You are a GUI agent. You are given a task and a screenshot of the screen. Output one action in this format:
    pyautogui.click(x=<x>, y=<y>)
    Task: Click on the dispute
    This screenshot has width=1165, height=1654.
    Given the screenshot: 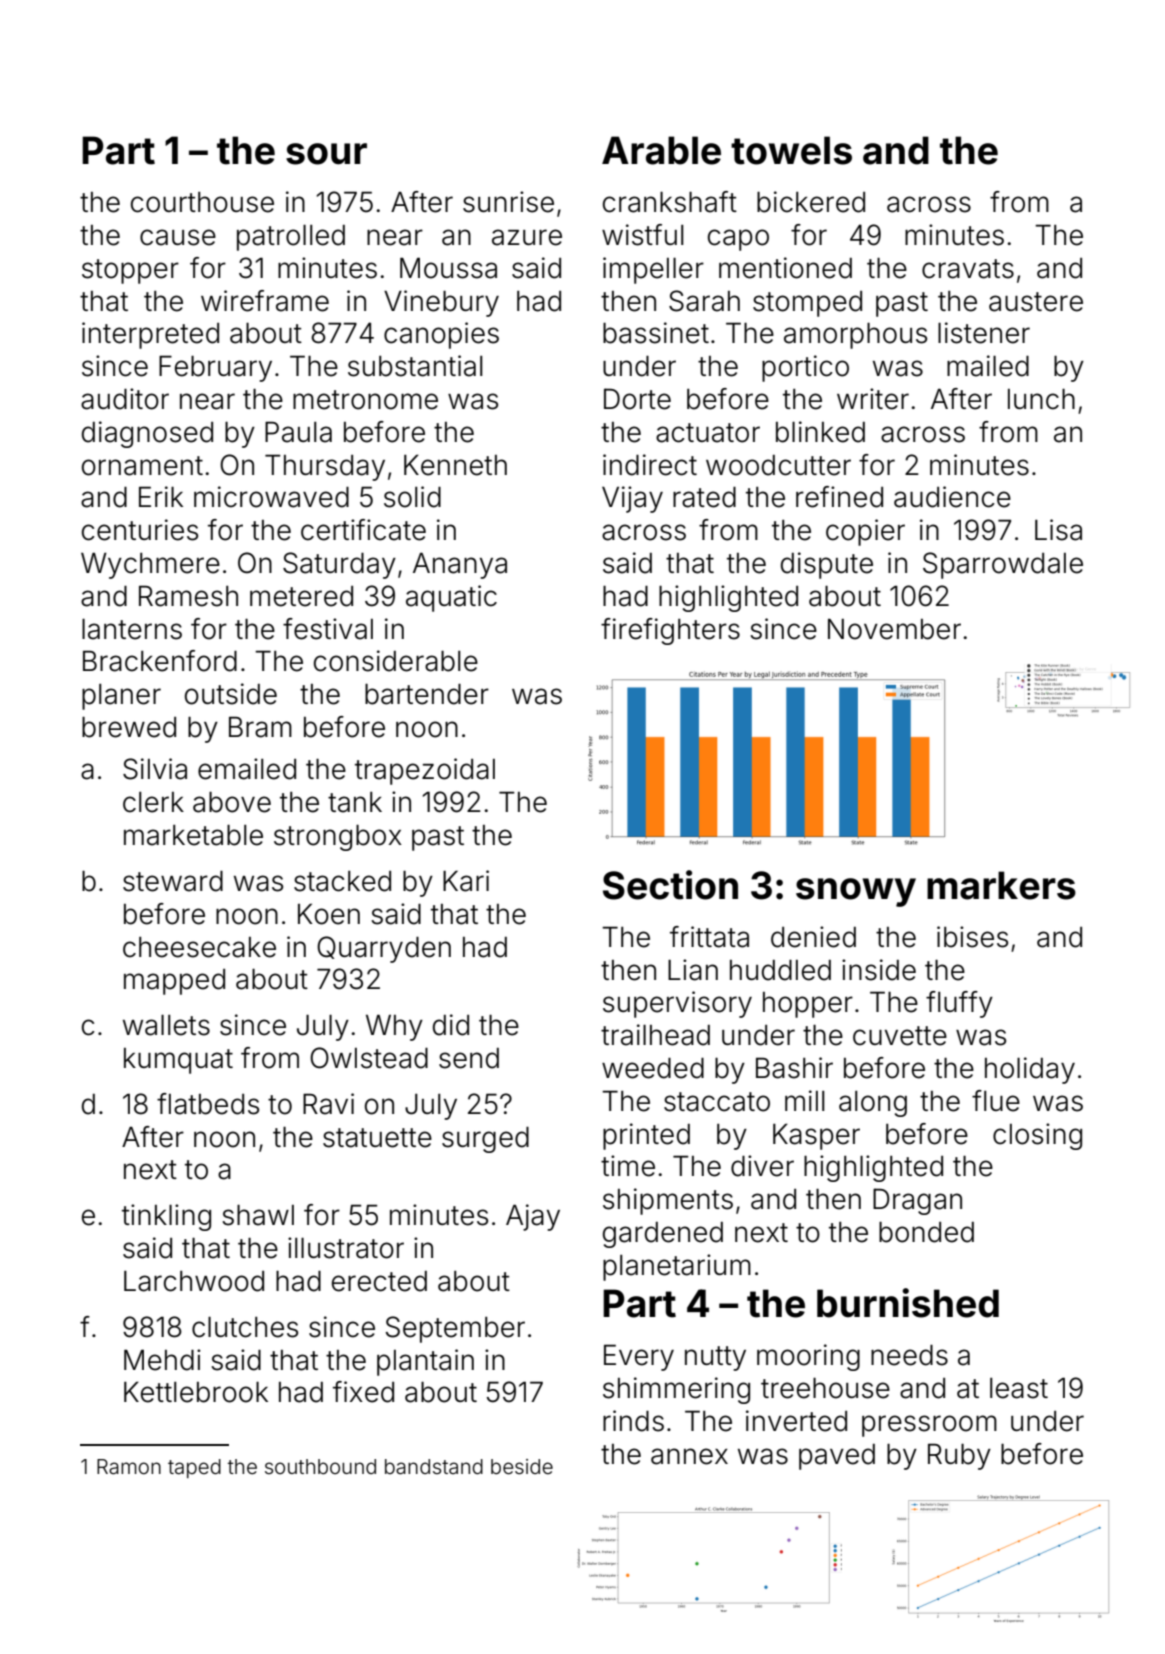 What is the action you would take?
    pyautogui.click(x=827, y=565)
